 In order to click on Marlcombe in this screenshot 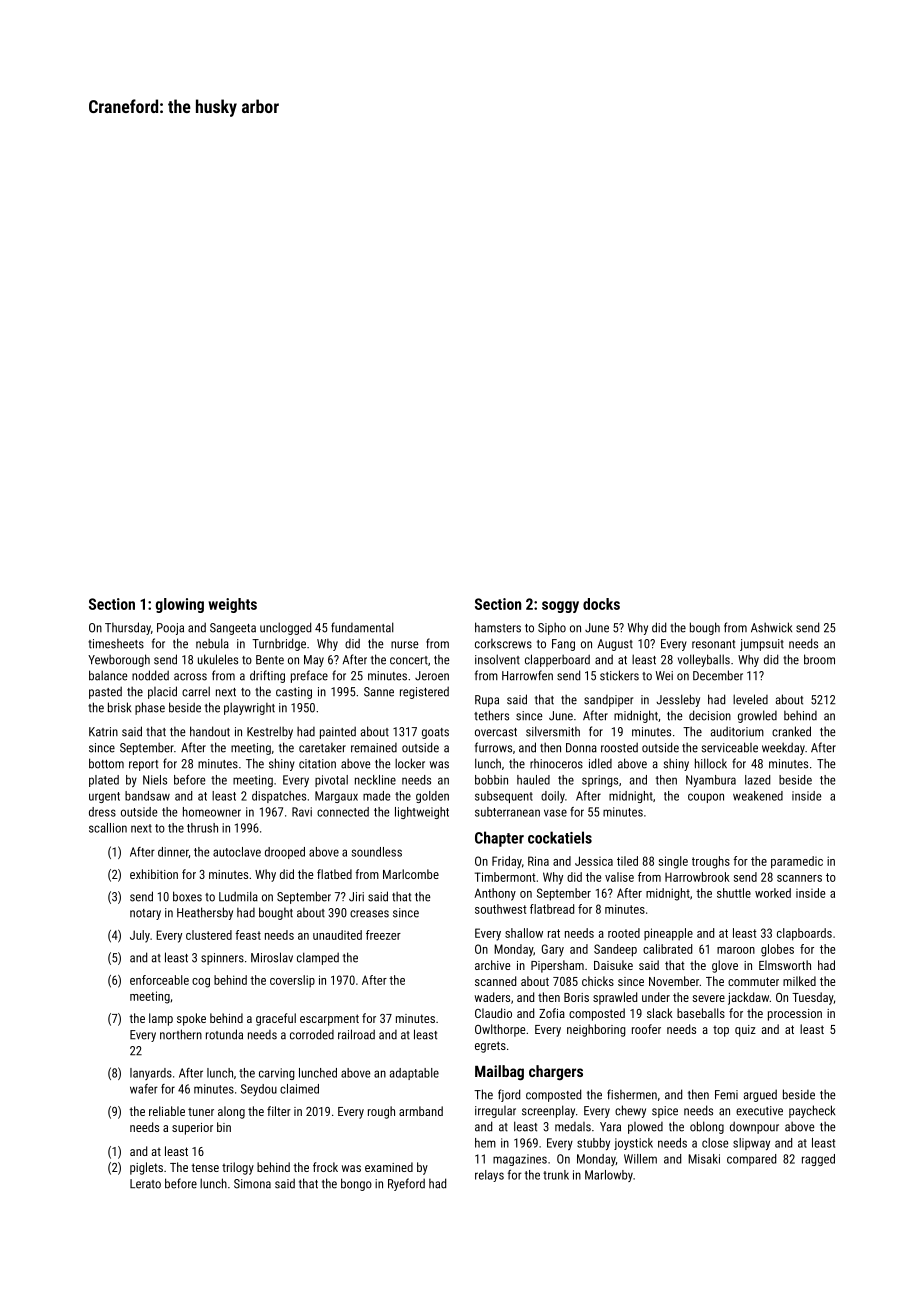, I will do `click(411, 874)`.
